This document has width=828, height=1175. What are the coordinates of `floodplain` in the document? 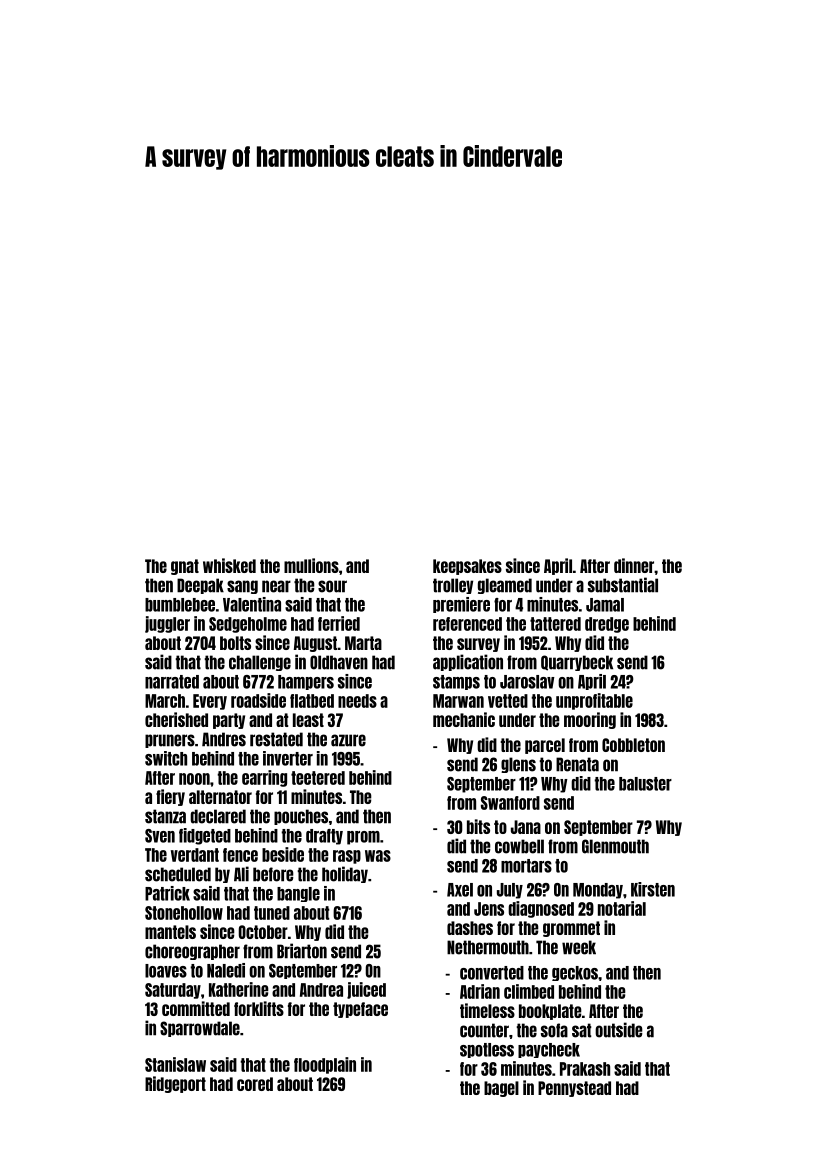 It's located at (325, 1065).
